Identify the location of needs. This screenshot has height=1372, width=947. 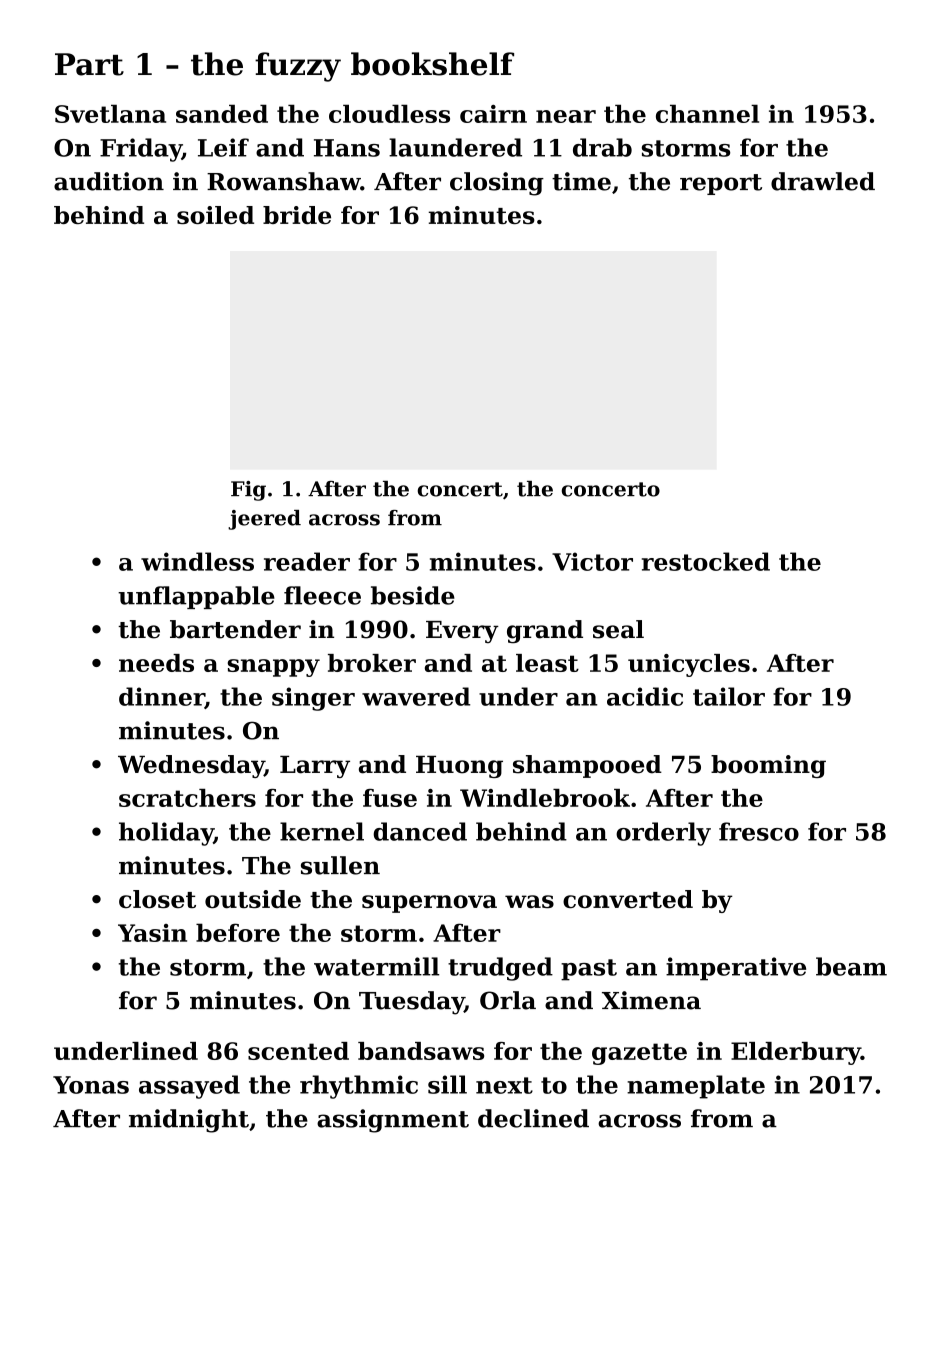
(156, 663).
